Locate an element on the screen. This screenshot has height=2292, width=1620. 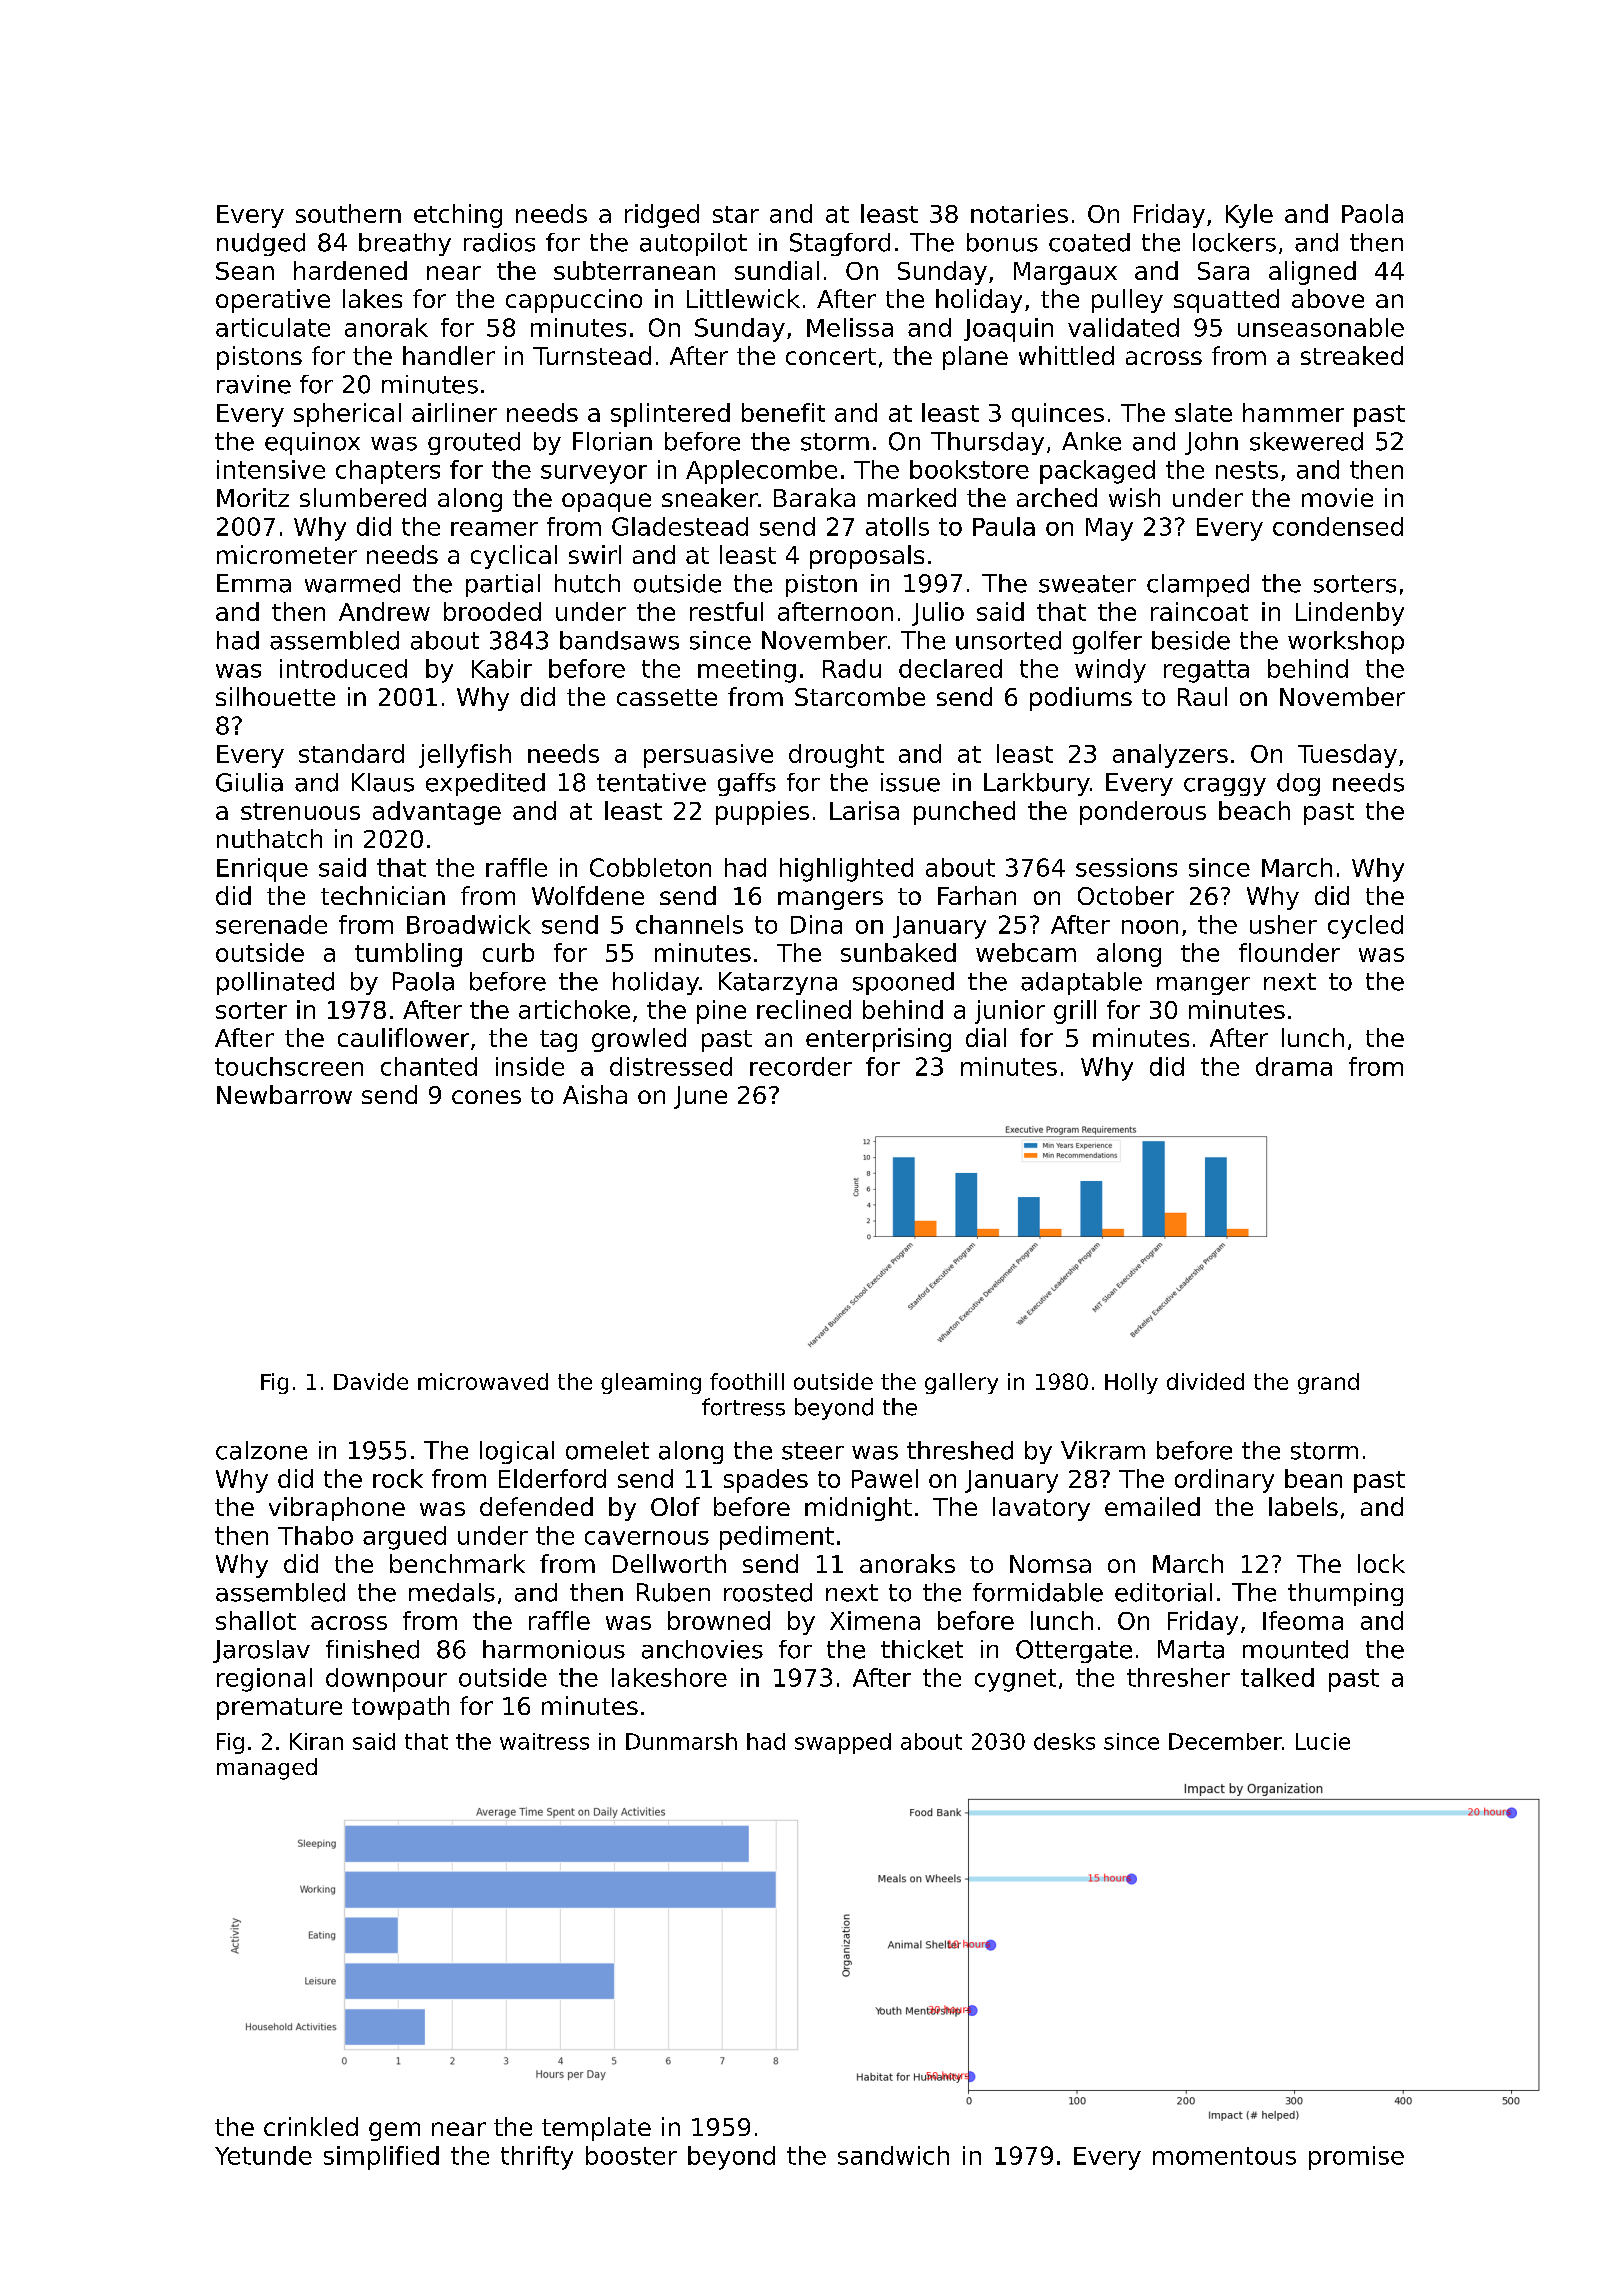
sunbaked is located at coordinates (898, 952).
